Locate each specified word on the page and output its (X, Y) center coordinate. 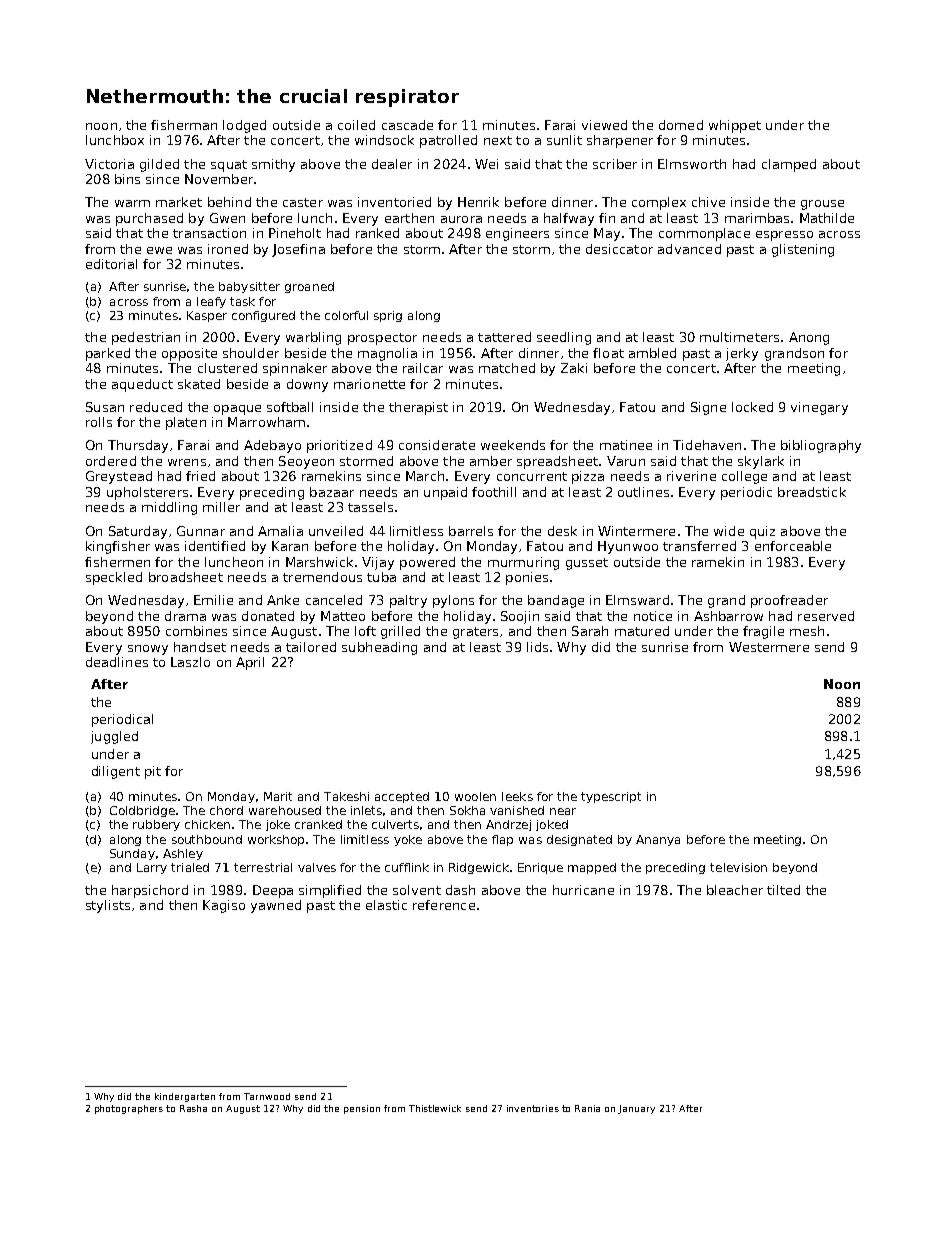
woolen (475, 796)
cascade (407, 125)
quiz (762, 532)
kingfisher (118, 547)
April (250, 663)
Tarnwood (267, 1096)
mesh (807, 631)
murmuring (523, 563)
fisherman (184, 125)
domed (681, 125)
